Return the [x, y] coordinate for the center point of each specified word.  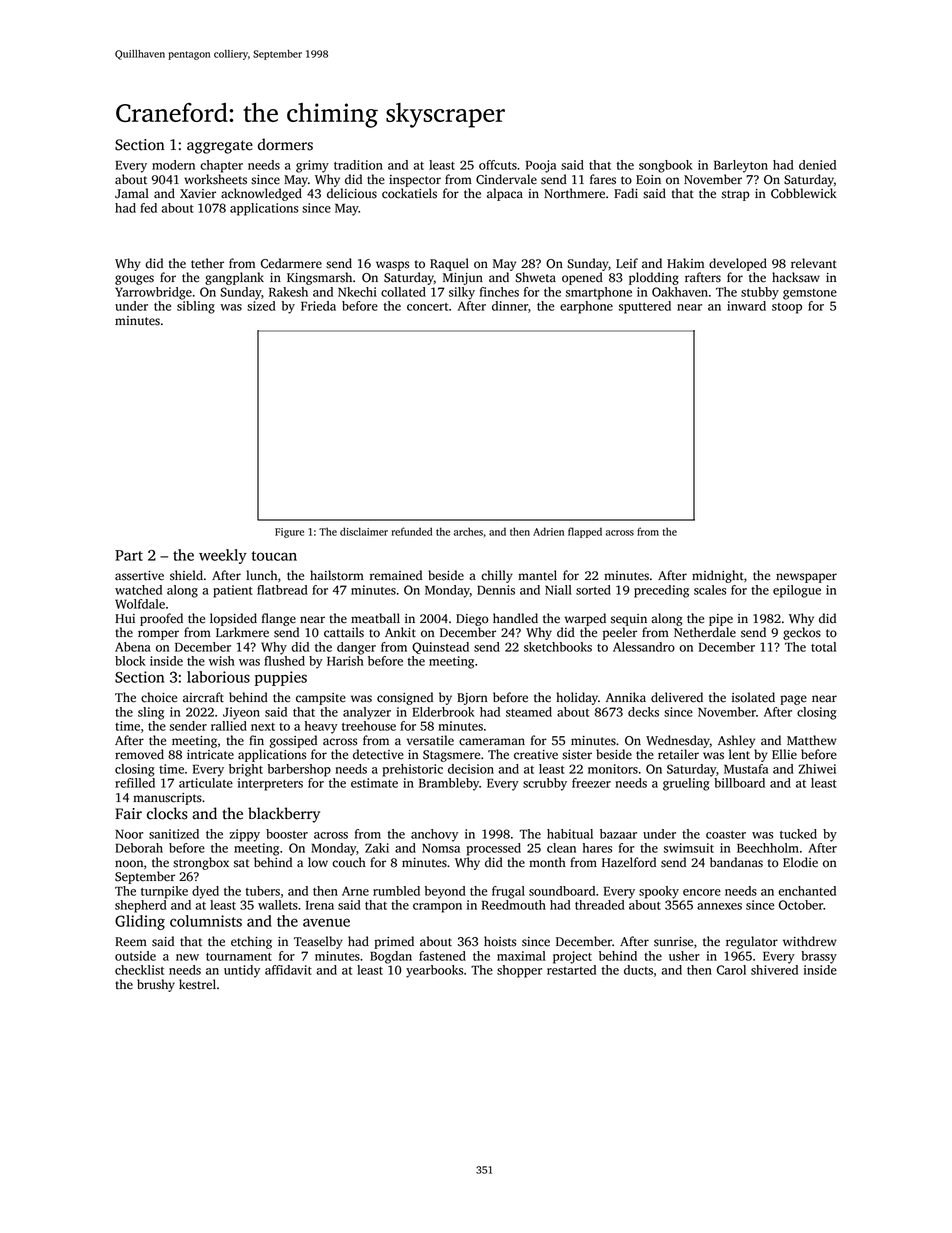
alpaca [505, 194]
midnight [718, 576]
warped [585, 619]
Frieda [318, 306]
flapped [585, 532]
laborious [218, 677]
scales [710, 590]
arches [468, 532]
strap [736, 195]
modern [173, 165]
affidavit [288, 970]
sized [261, 306]
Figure [289, 533]
